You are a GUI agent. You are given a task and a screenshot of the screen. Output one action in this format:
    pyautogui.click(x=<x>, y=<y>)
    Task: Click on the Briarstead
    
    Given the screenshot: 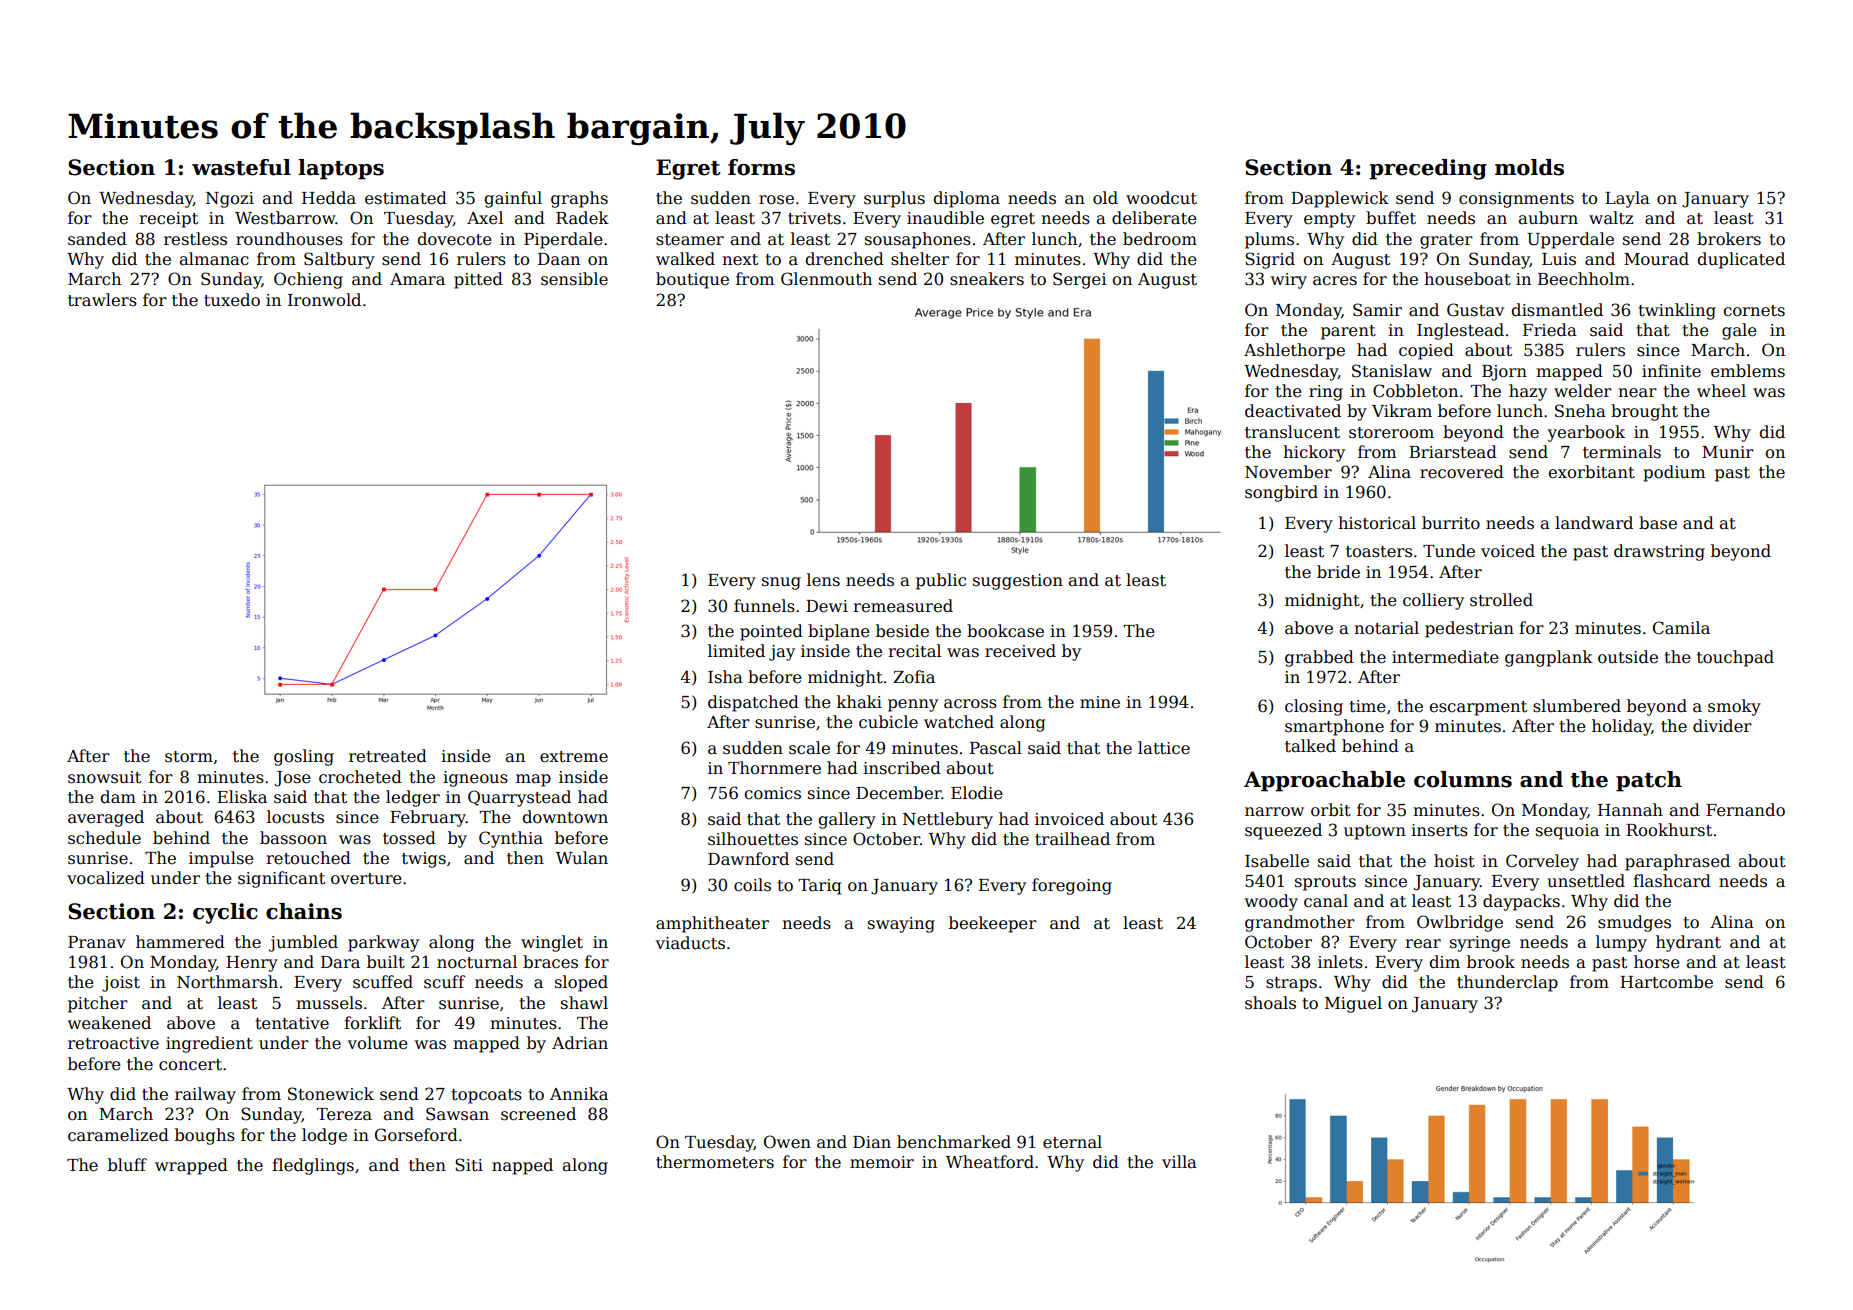 What is the action you would take?
    pyautogui.click(x=1453, y=452)
